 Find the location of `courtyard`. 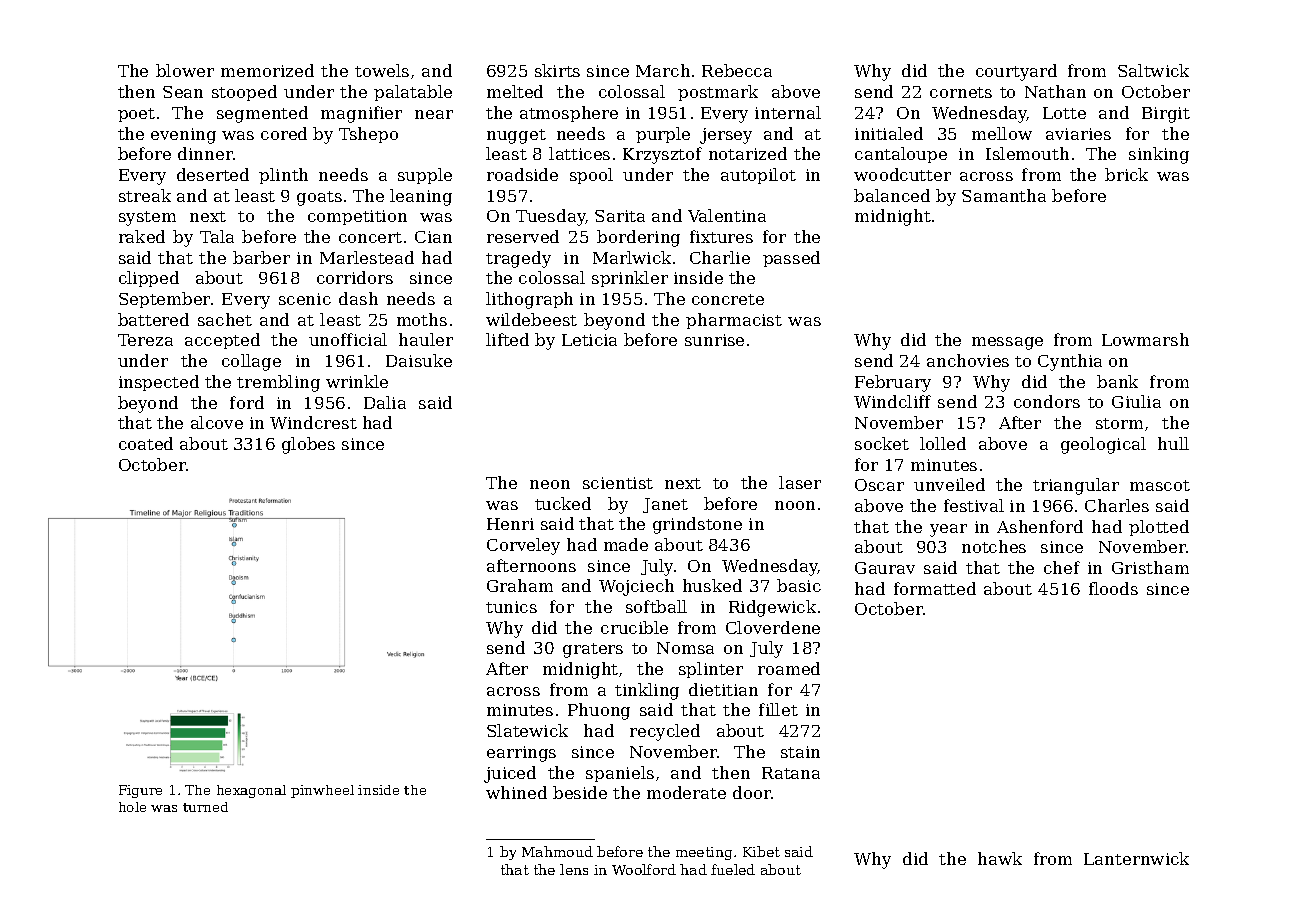

courtyard is located at coordinates (1016, 72).
